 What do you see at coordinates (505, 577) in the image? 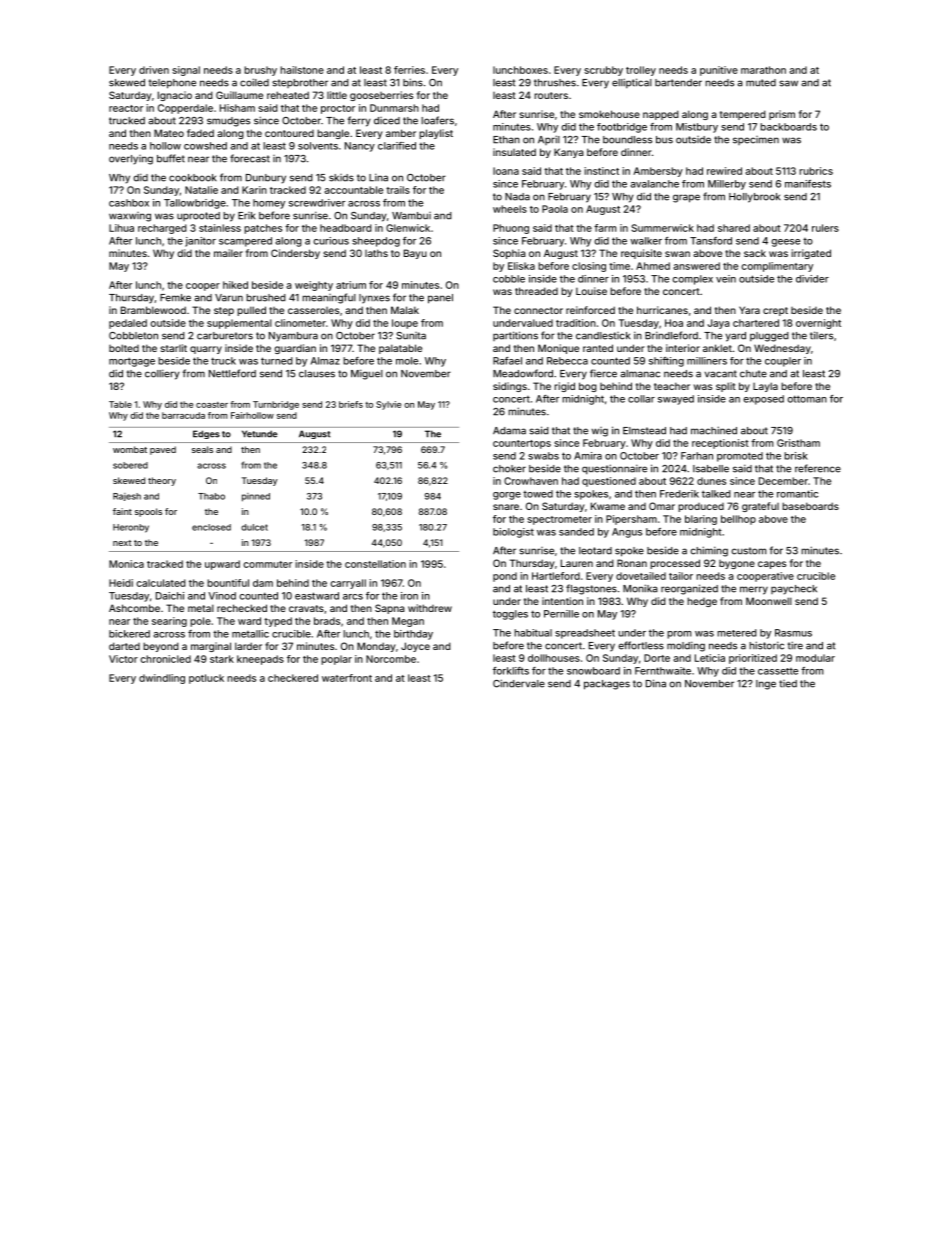
I see `pond` at bounding box center [505, 577].
